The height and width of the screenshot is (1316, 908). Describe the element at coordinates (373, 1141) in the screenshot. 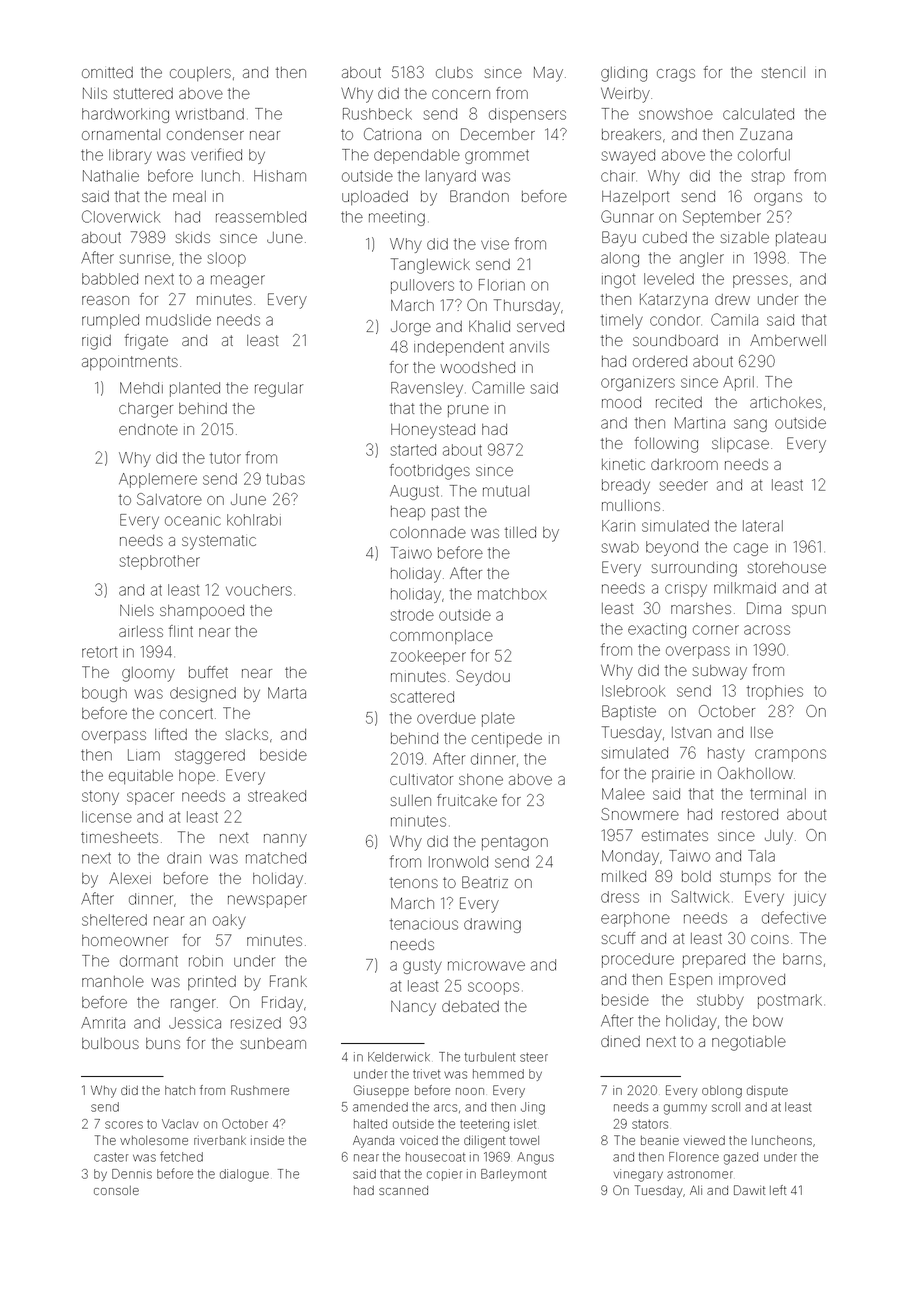

I see `Ayanda` at that location.
